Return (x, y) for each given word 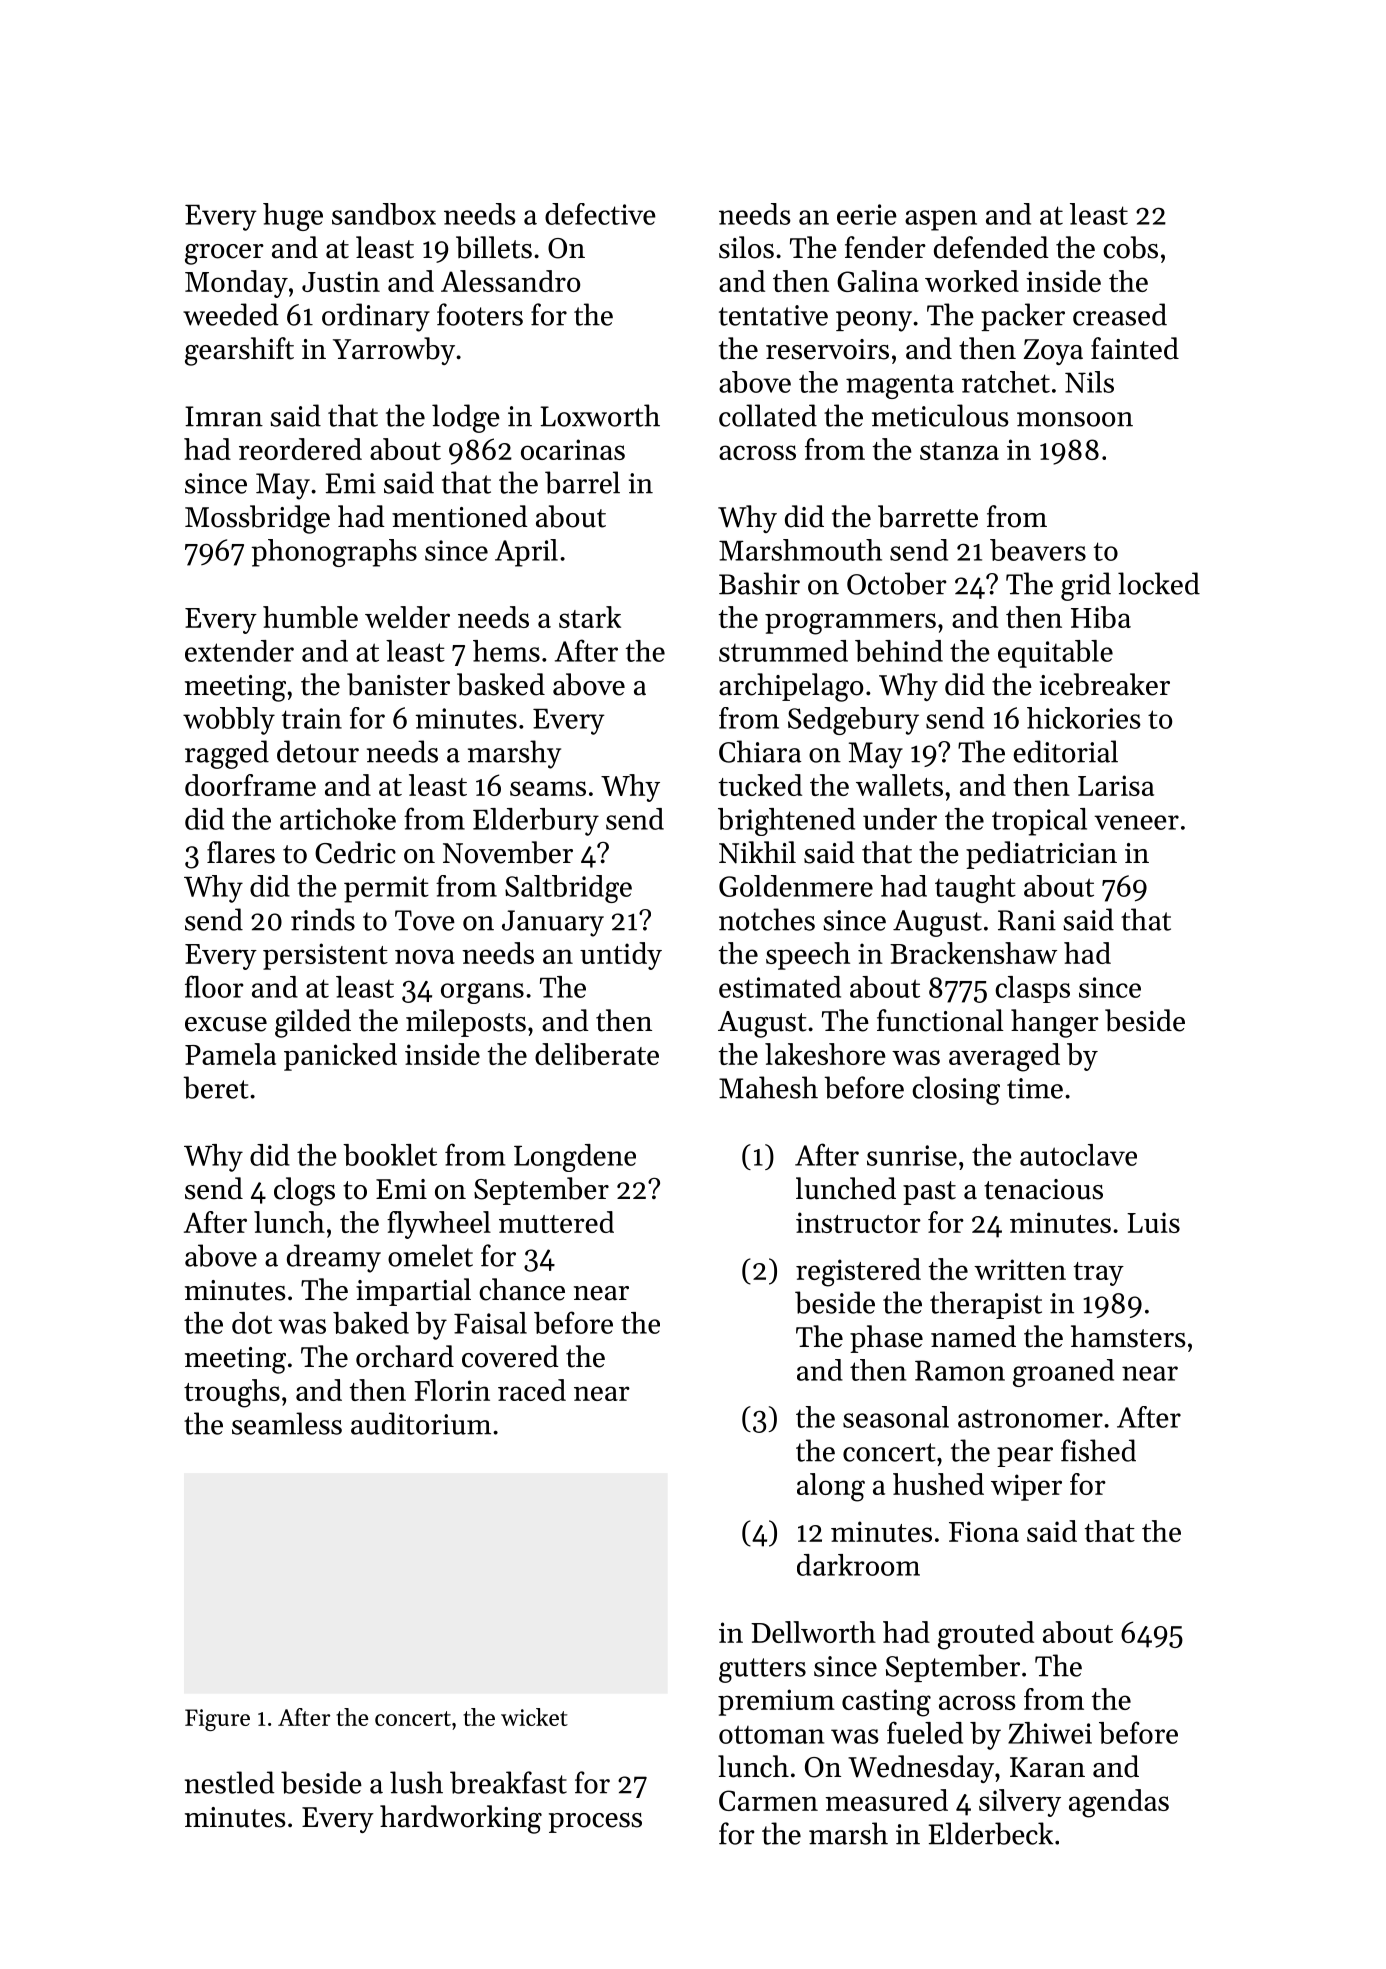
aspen (941, 220)
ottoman (771, 1734)
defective (600, 214)
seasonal (896, 1417)
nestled (230, 1782)
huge (293, 217)
